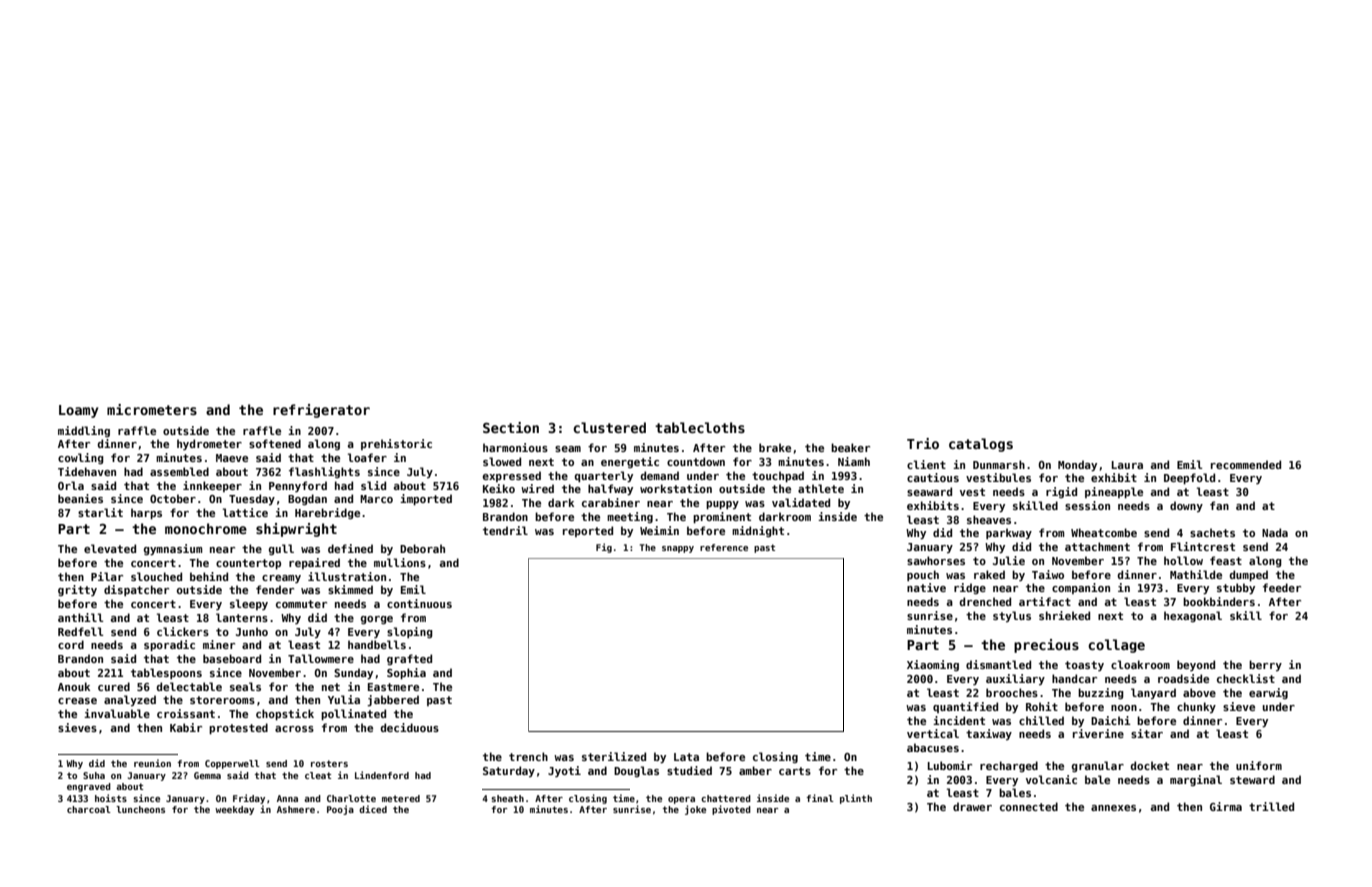 The width and height of the screenshot is (1372, 887). I want to click on shipwright, so click(296, 530).
